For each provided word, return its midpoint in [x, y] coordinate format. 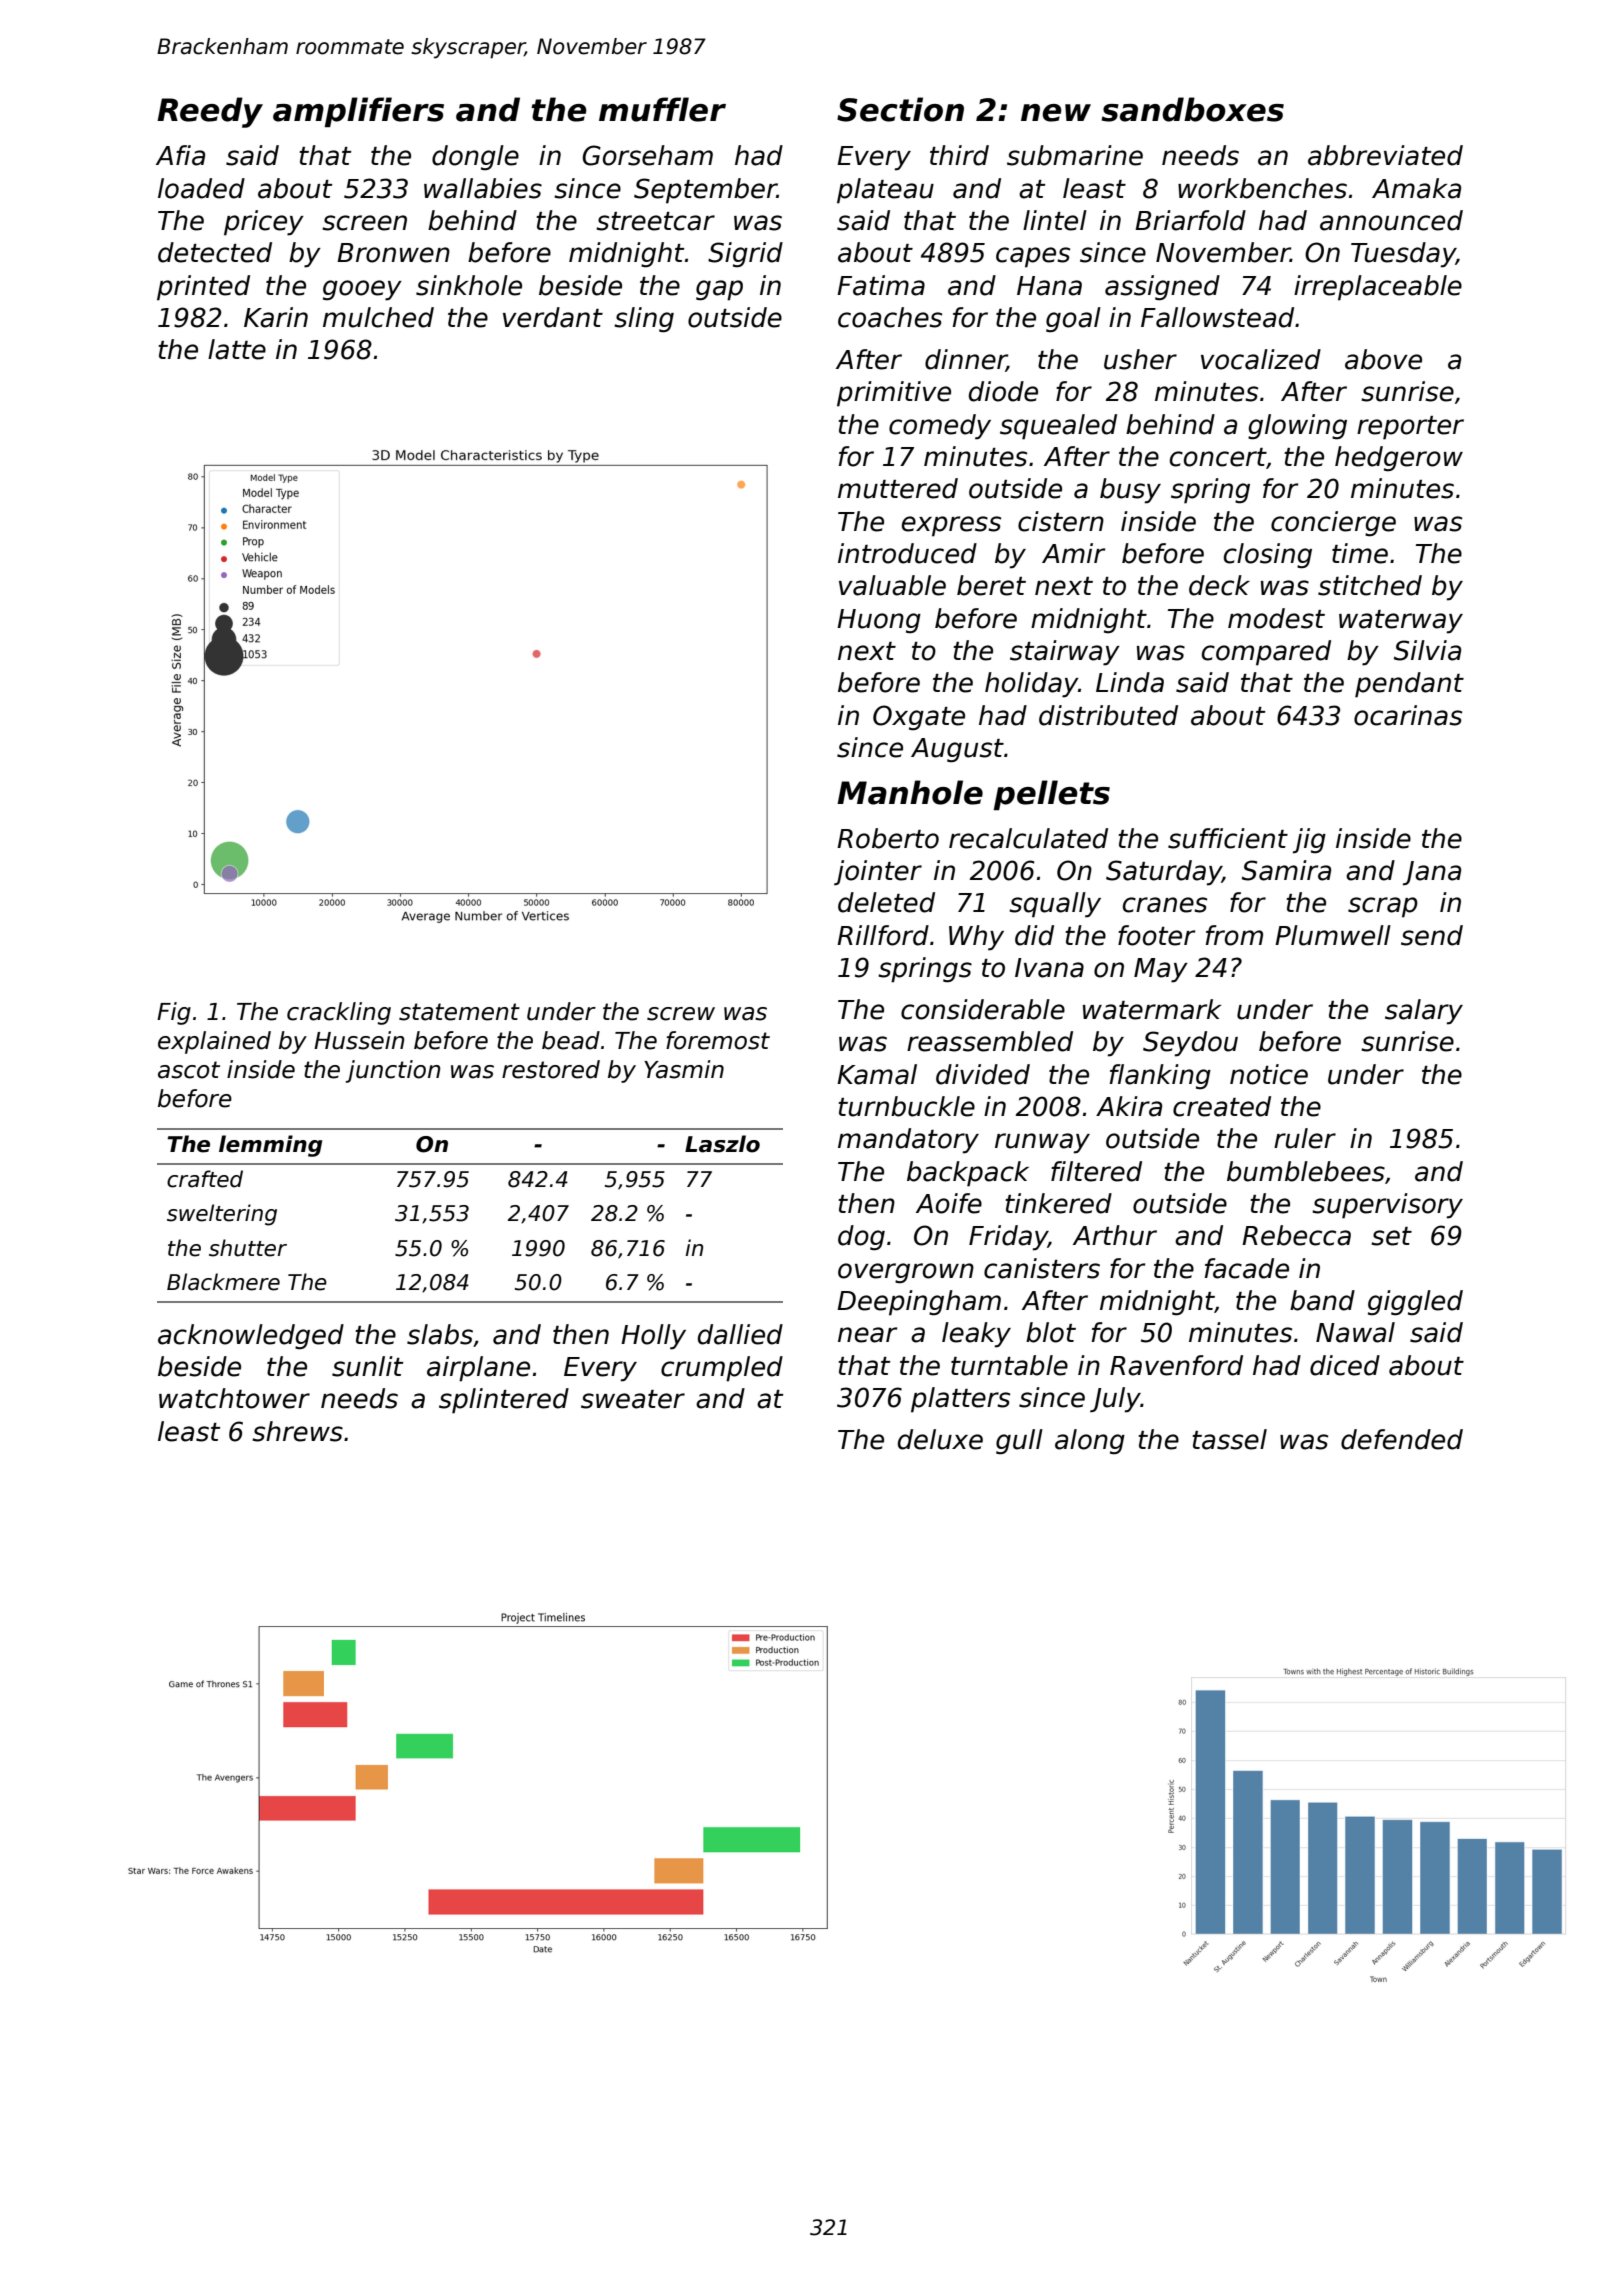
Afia [180, 155]
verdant [553, 317]
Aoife [949, 1203]
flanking [1160, 1077]
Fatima [881, 285]
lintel [1055, 220]
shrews [297, 1431]
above [1383, 359]
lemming [270, 1146]
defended [1402, 1439]
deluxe [940, 1439]
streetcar [655, 221]
